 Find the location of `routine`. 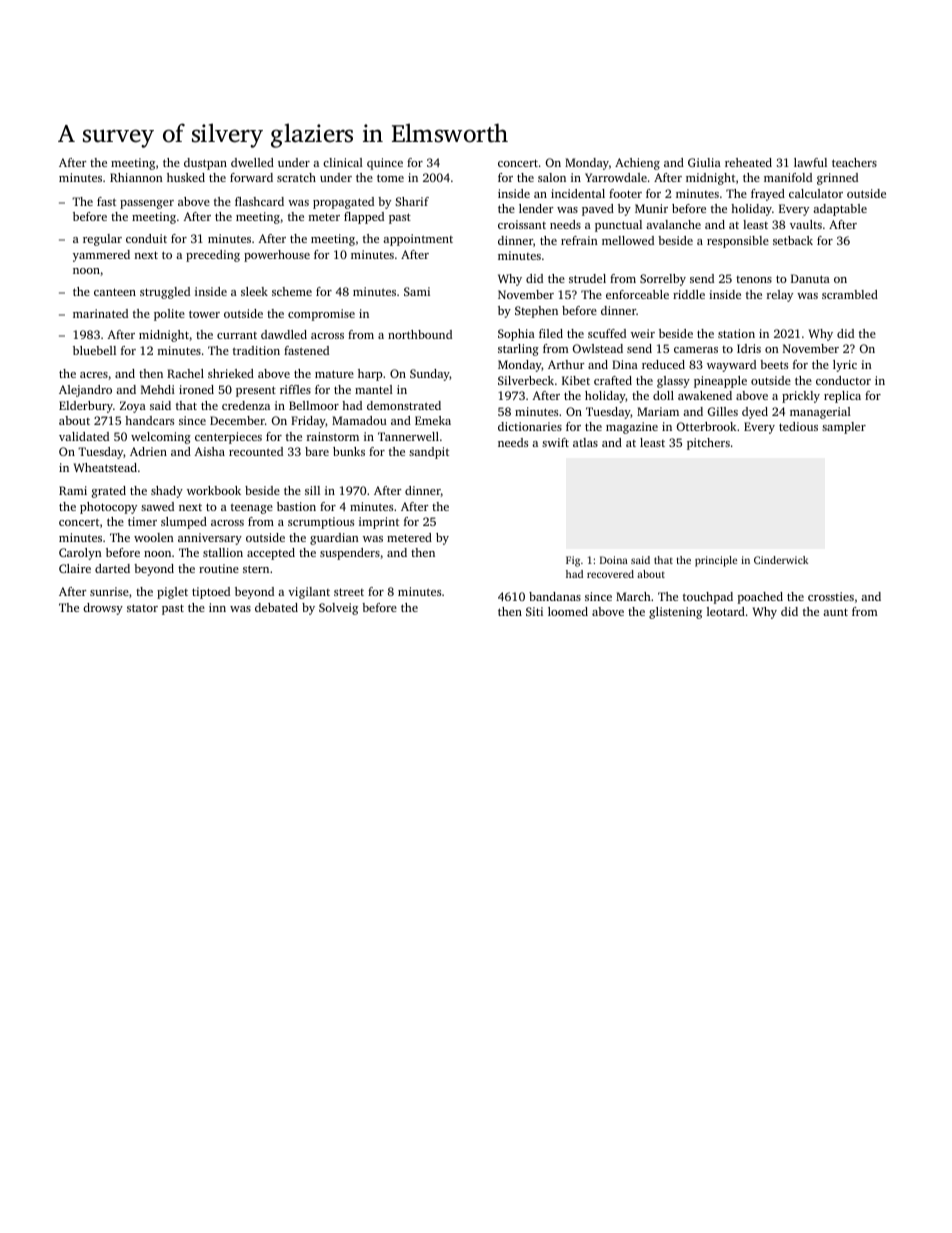

routine is located at coordinates (219, 568).
